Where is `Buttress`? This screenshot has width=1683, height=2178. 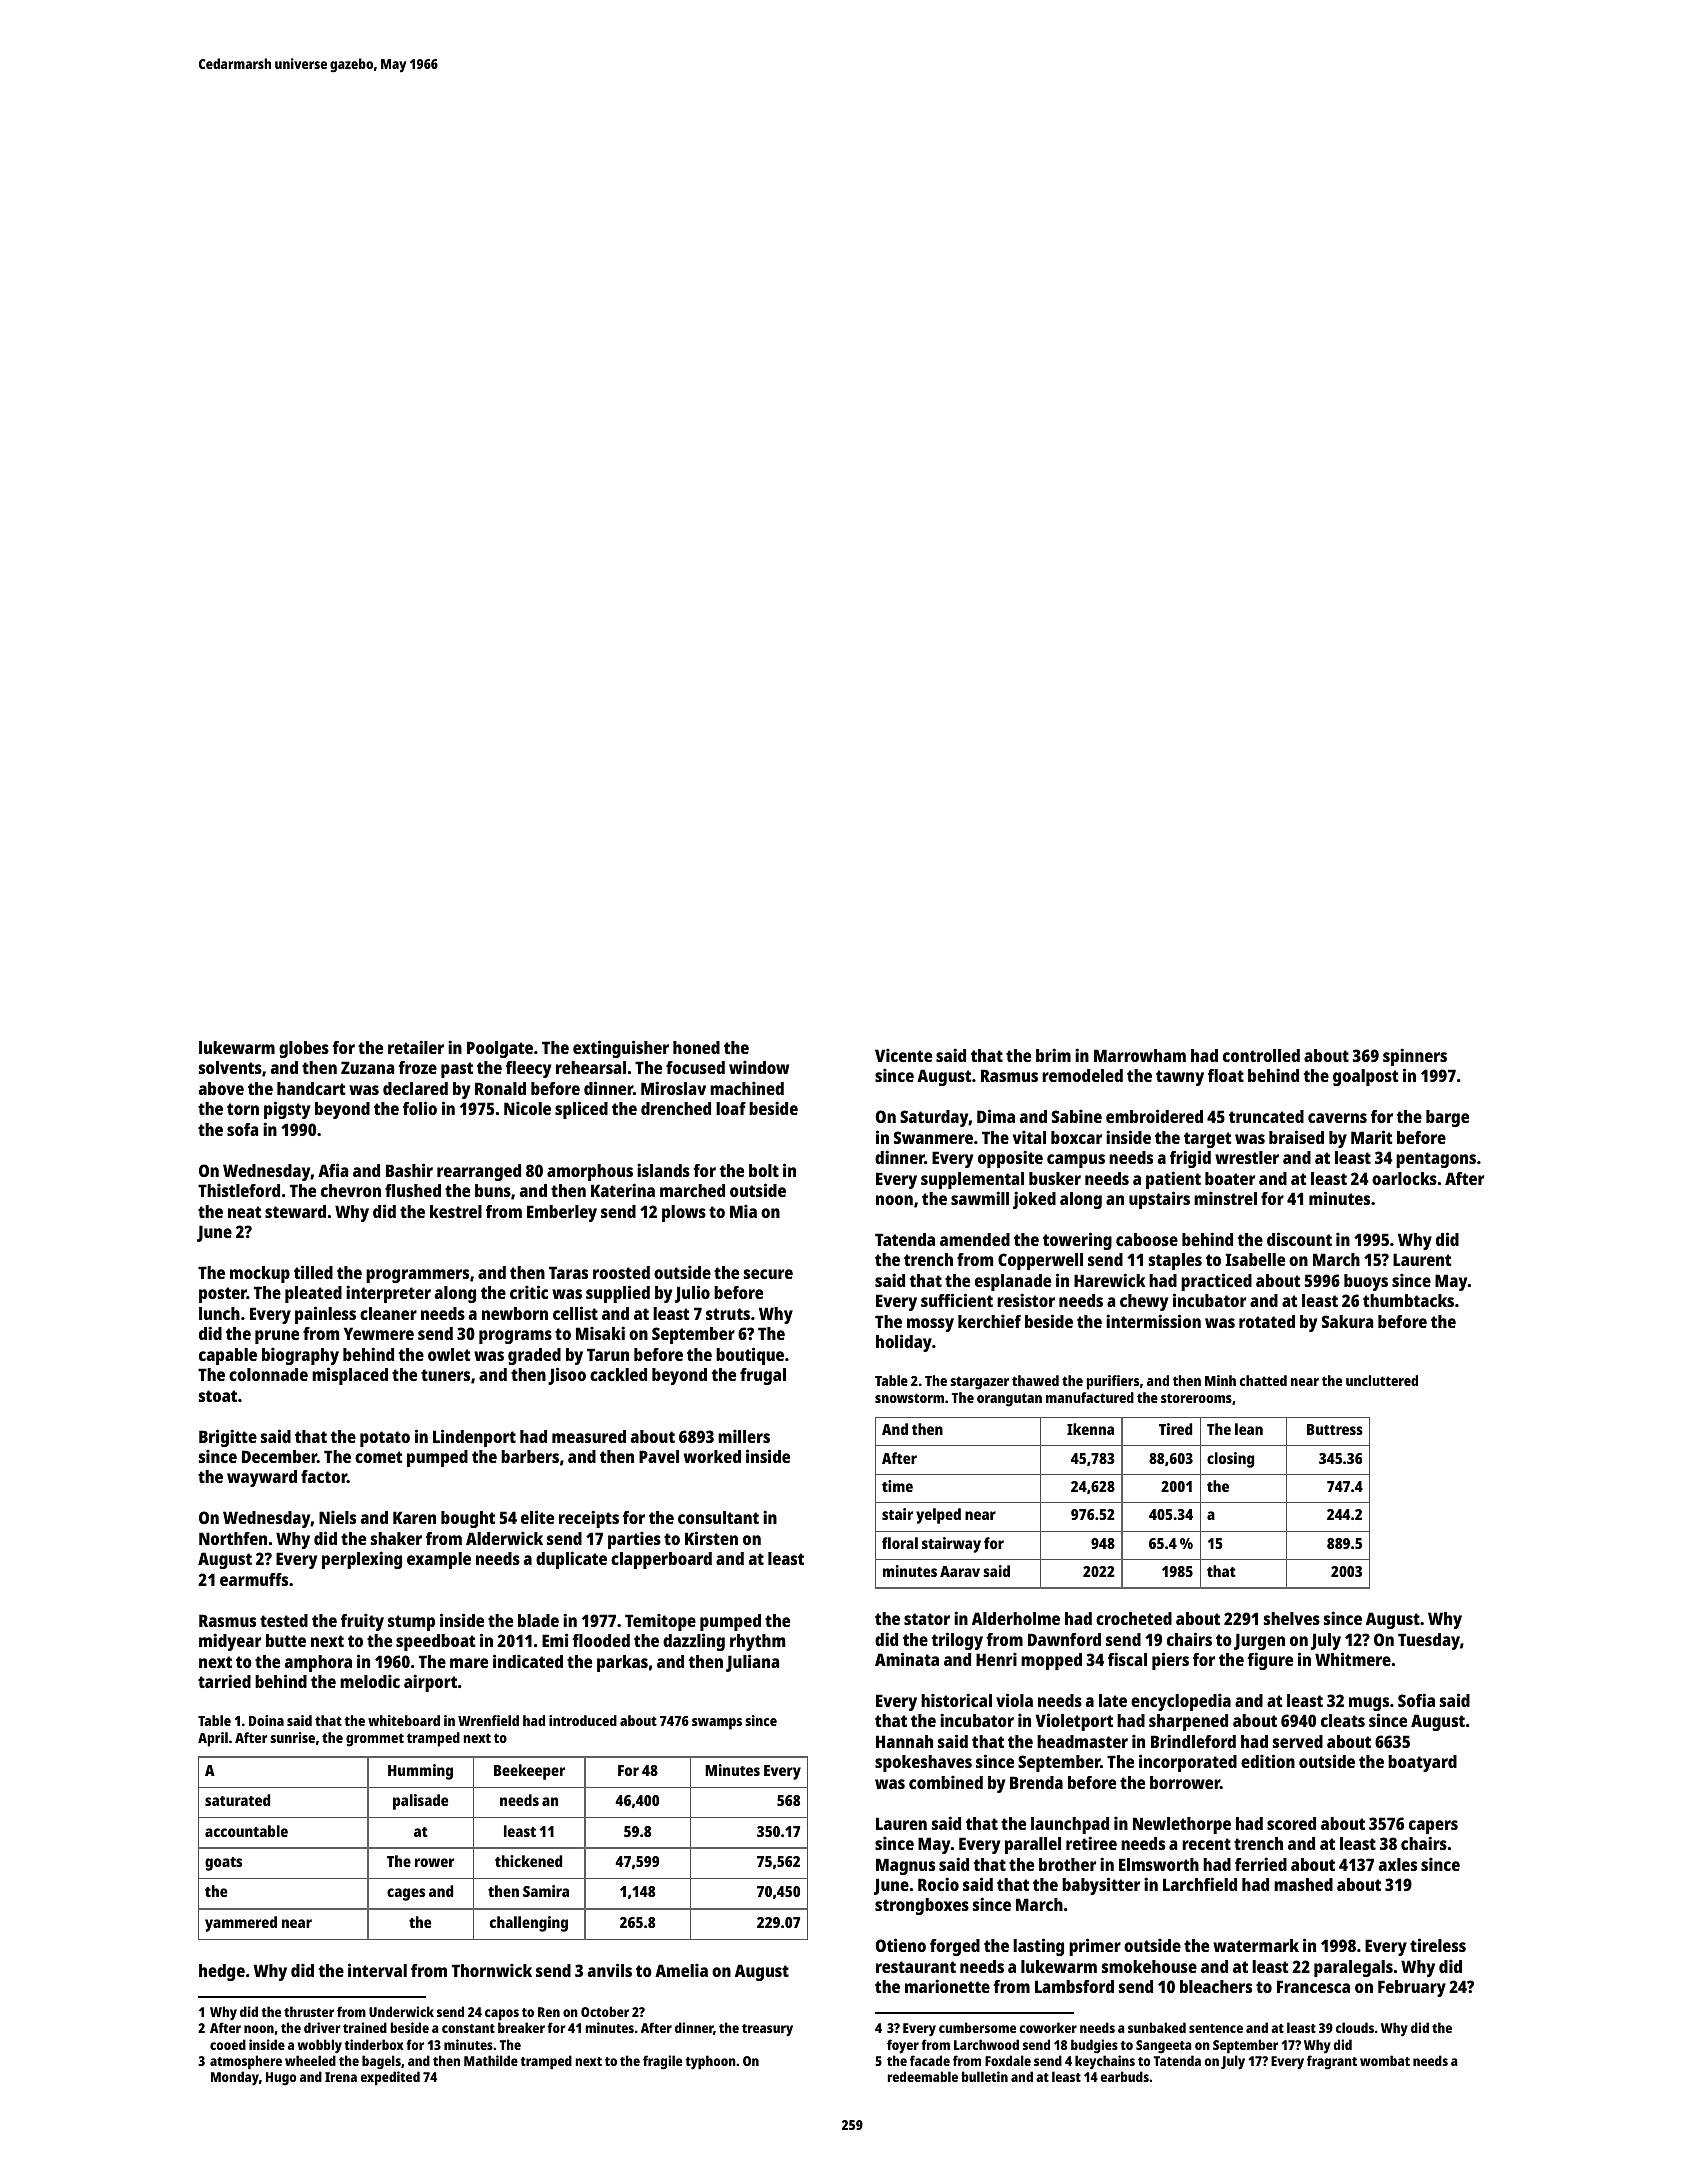
Buttress is located at coordinates (1335, 1429).
